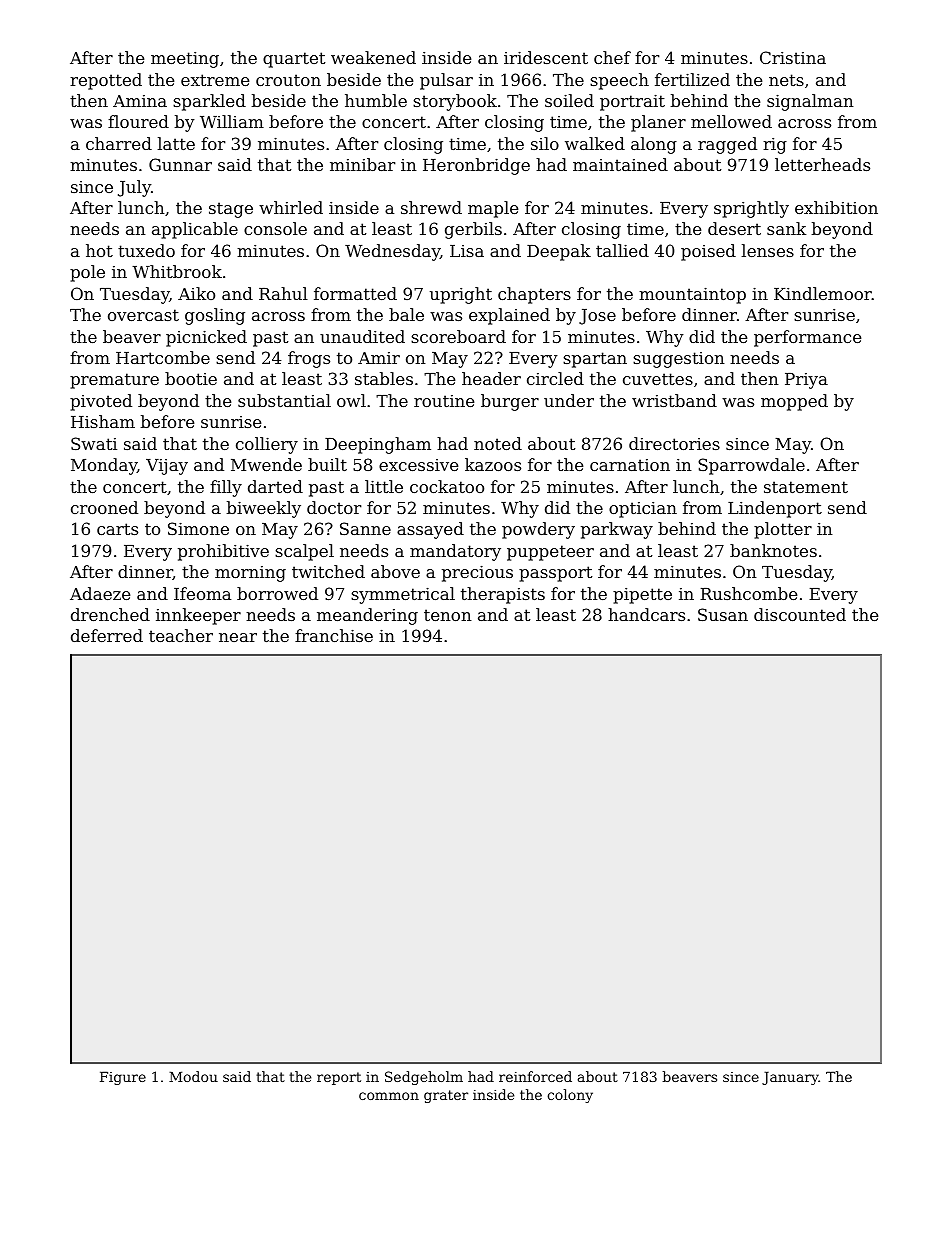  What do you see at coordinates (424, 1078) in the screenshot?
I see `Sedgeholm` at bounding box center [424, 1078].
